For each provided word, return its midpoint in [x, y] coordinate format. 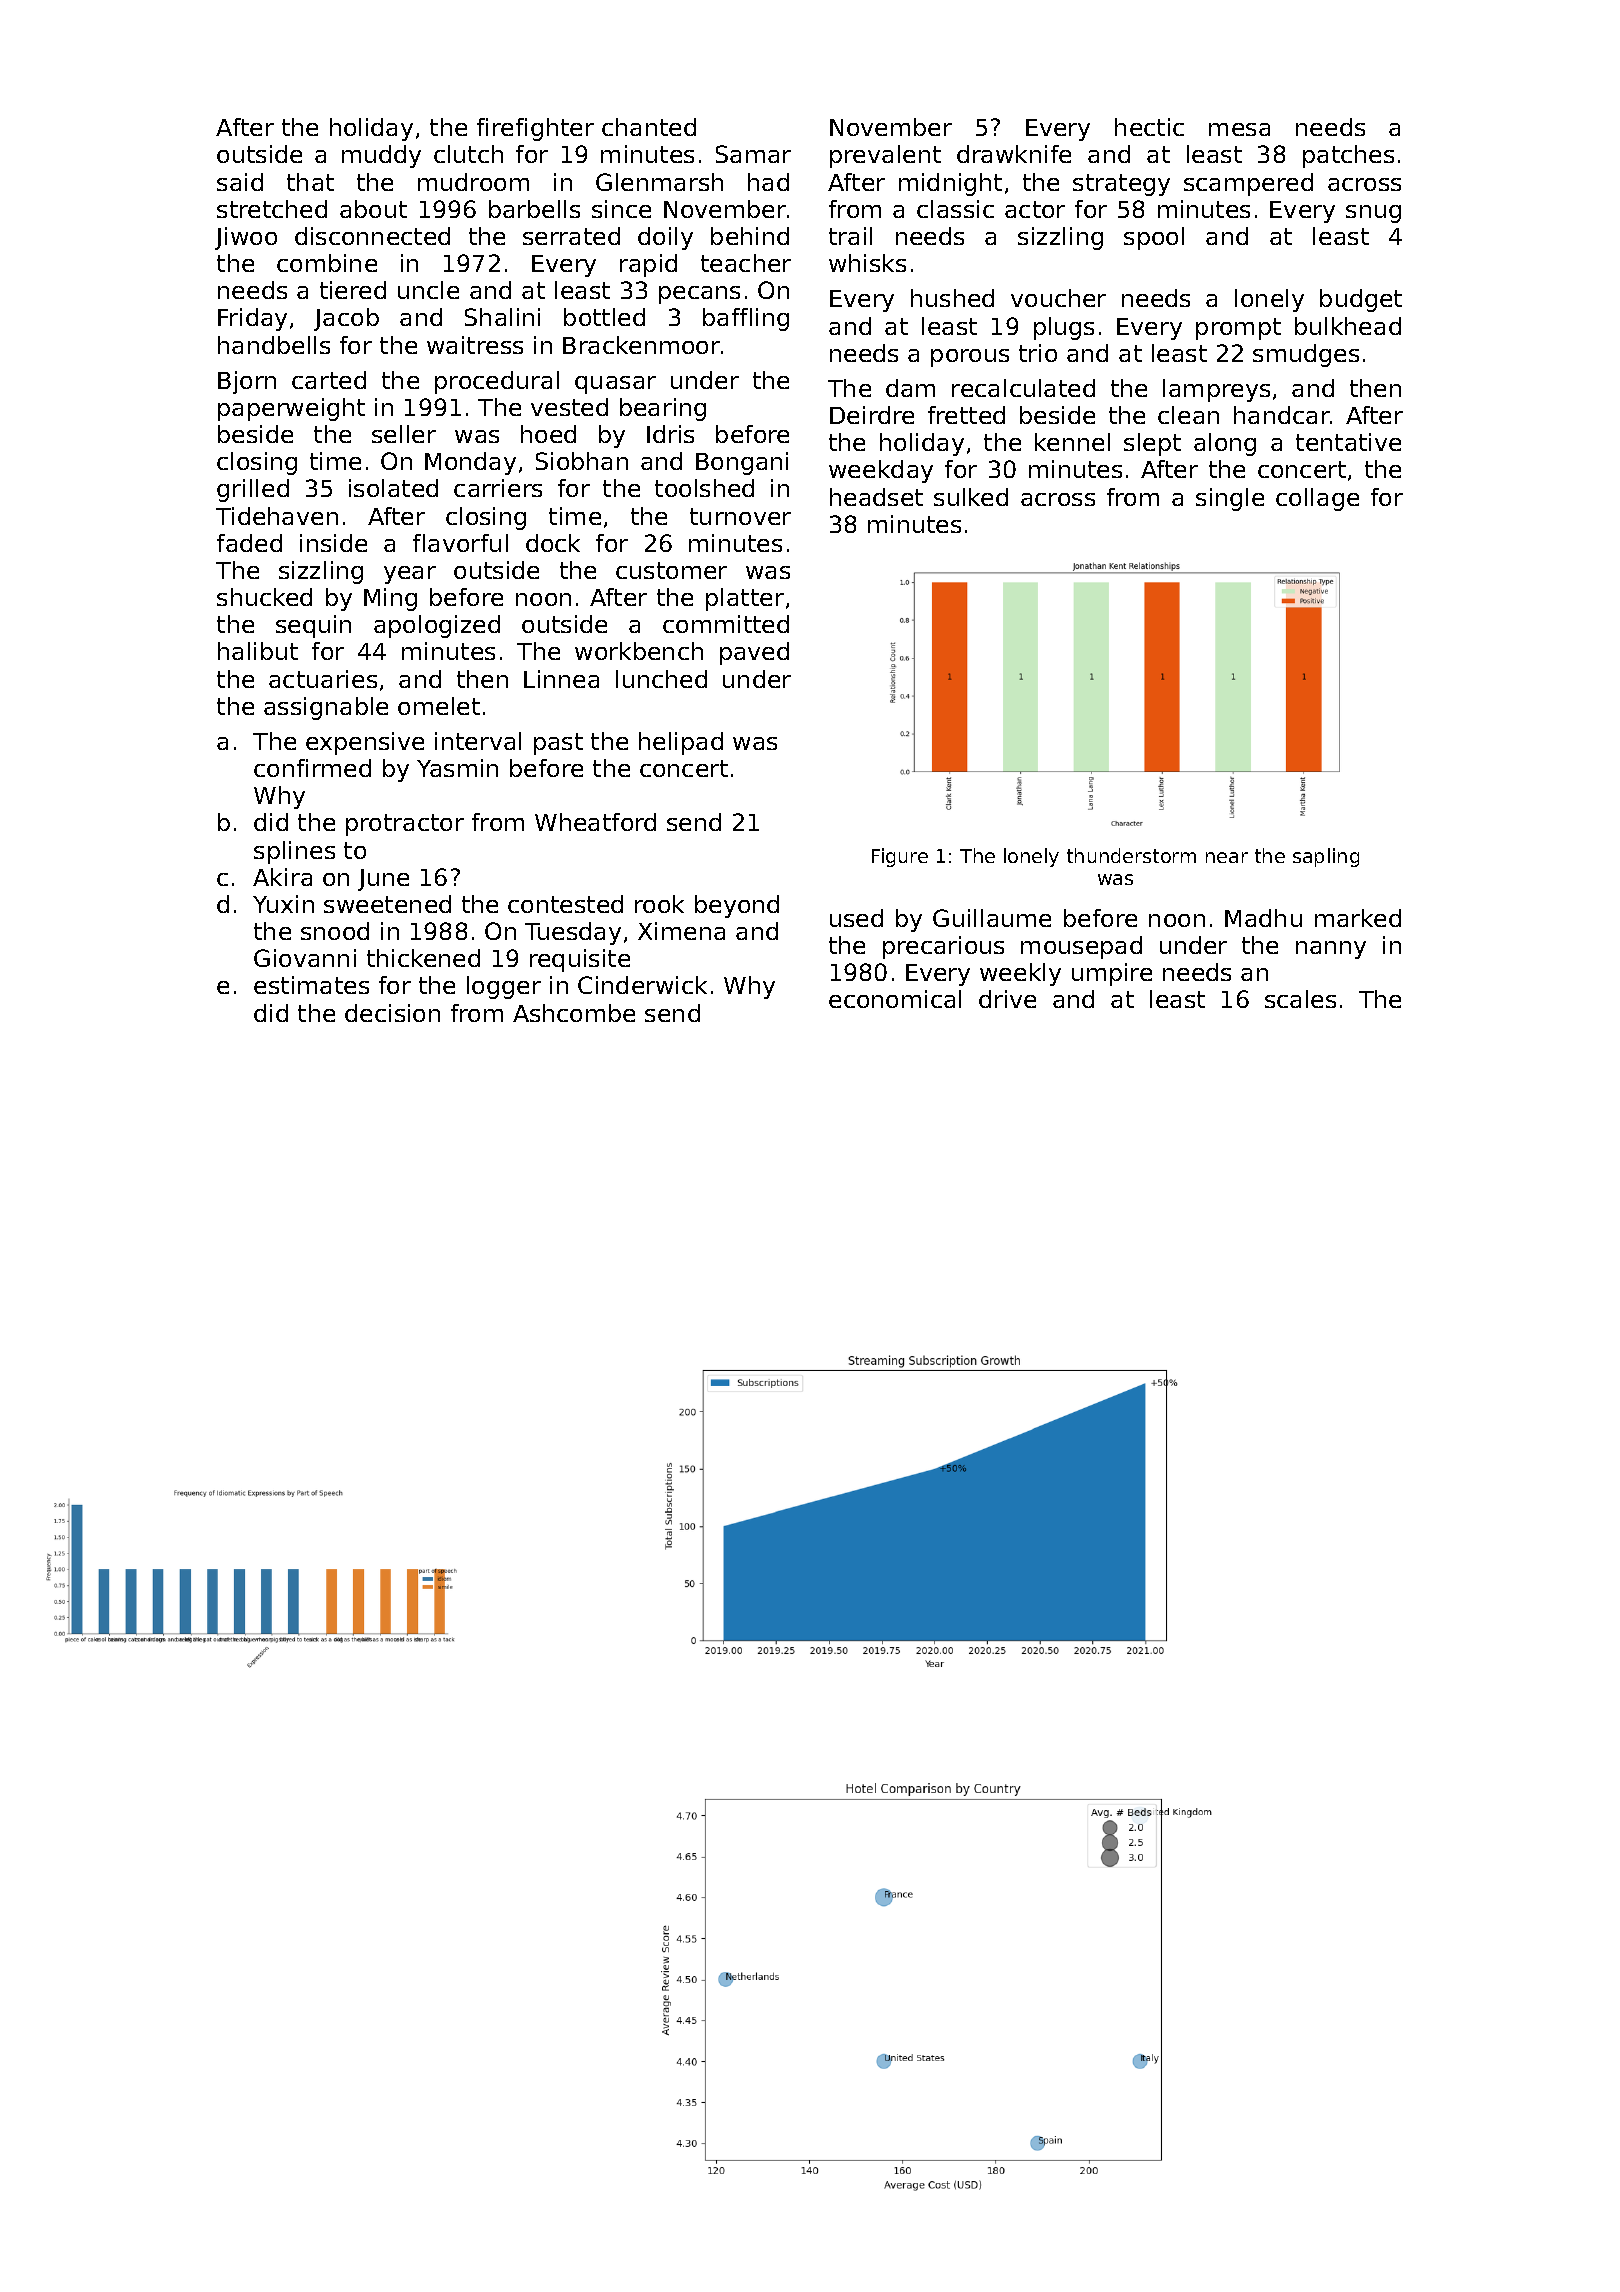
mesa [1239, 129]
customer [671, 570]
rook [659, 904]
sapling [1326, 857]
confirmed [312, 768]
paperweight [291, 409]
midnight [950, 184]
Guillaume [992, 918]
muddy [381, 156]
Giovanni [305, 958]
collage [1317, 499]
